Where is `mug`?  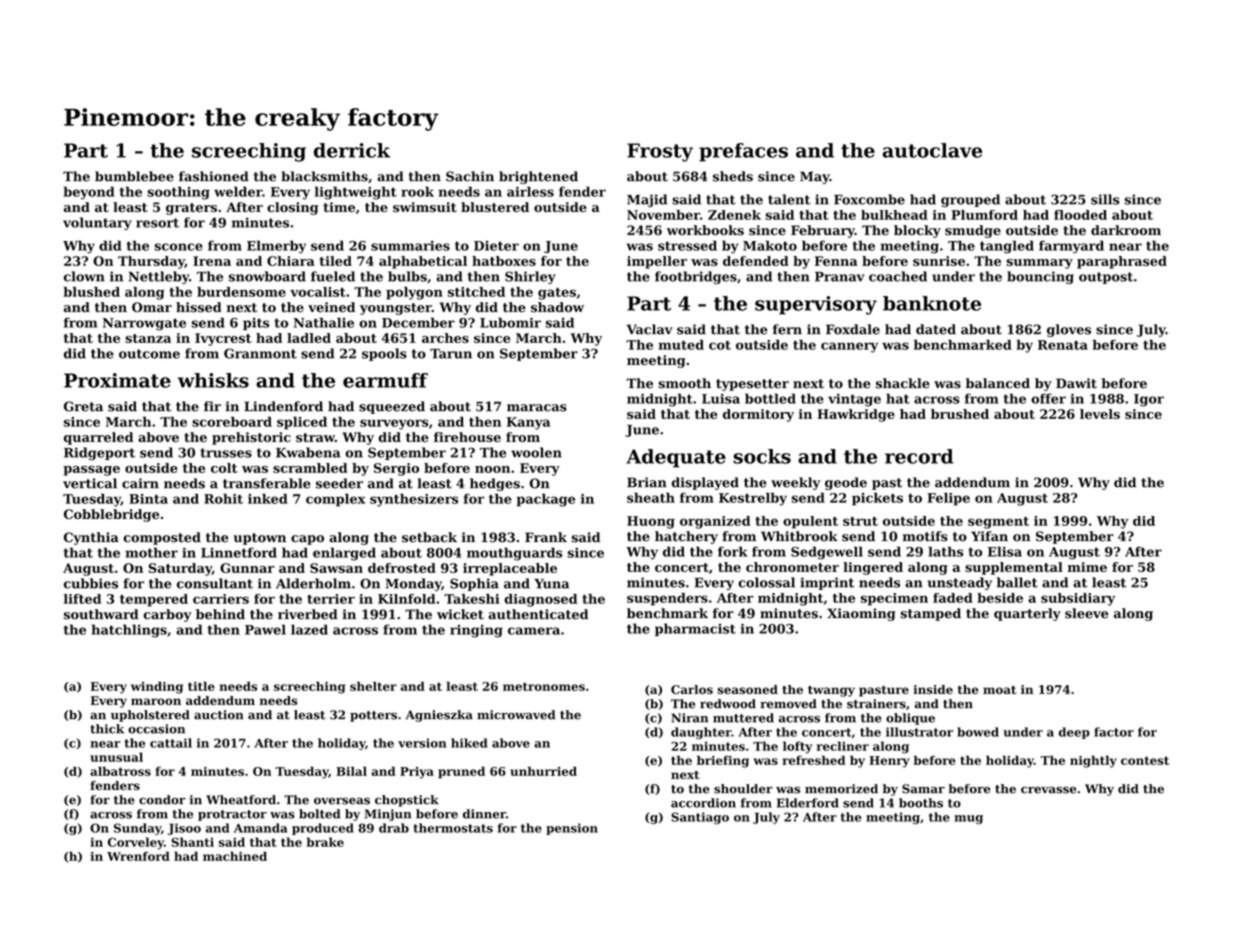
mug is located at coordinates (968, 819).
